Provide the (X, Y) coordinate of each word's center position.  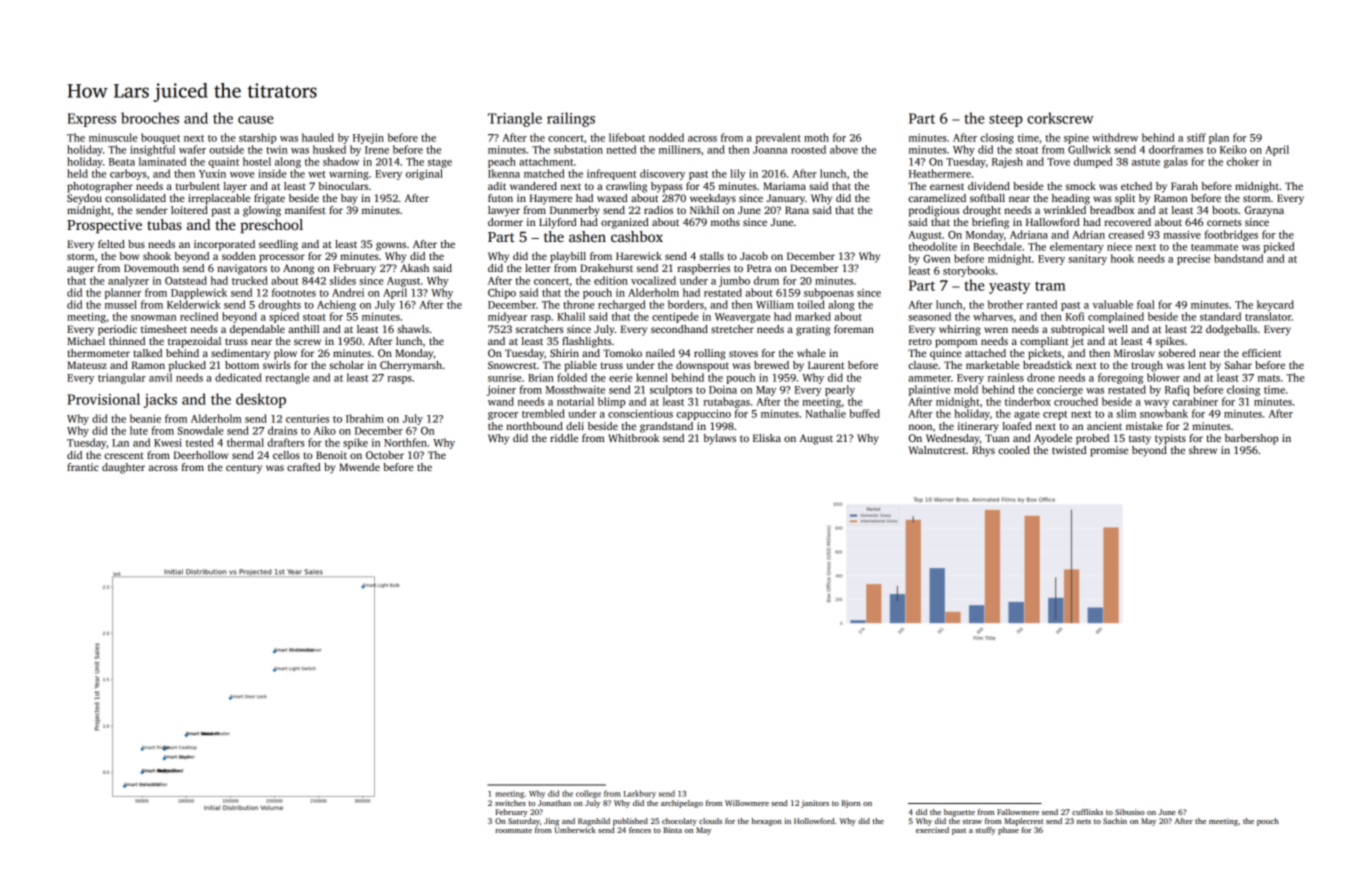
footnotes (294, 292)
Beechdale (997, 246)
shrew (1203, 450)
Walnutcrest (937, 450)
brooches (150, 118)
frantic (83, 467)
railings (571, 119)
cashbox (637, 236)
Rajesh (1007, 162)
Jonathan (554, 803)
